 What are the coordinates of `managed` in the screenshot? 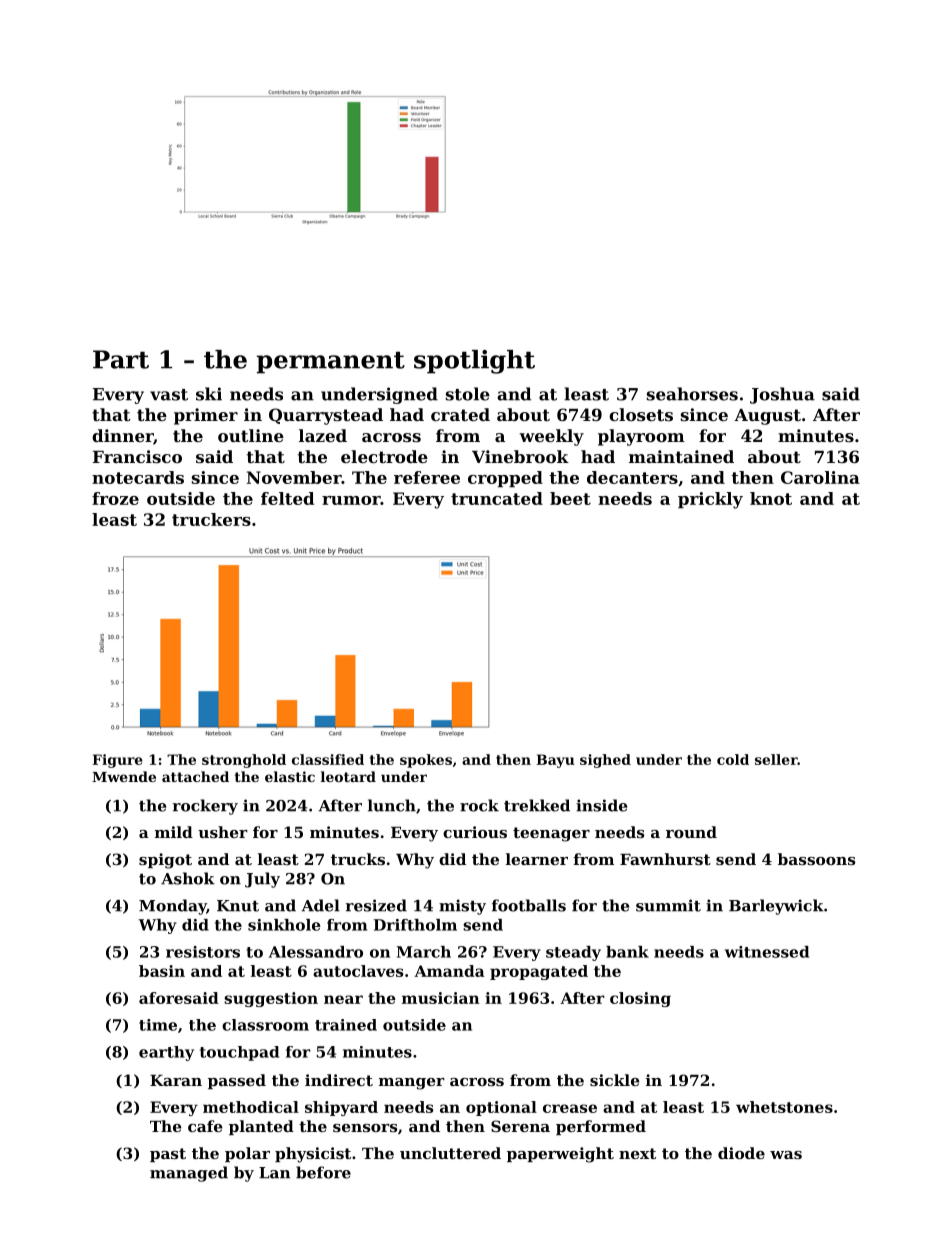 It's located at (189, 1174).
